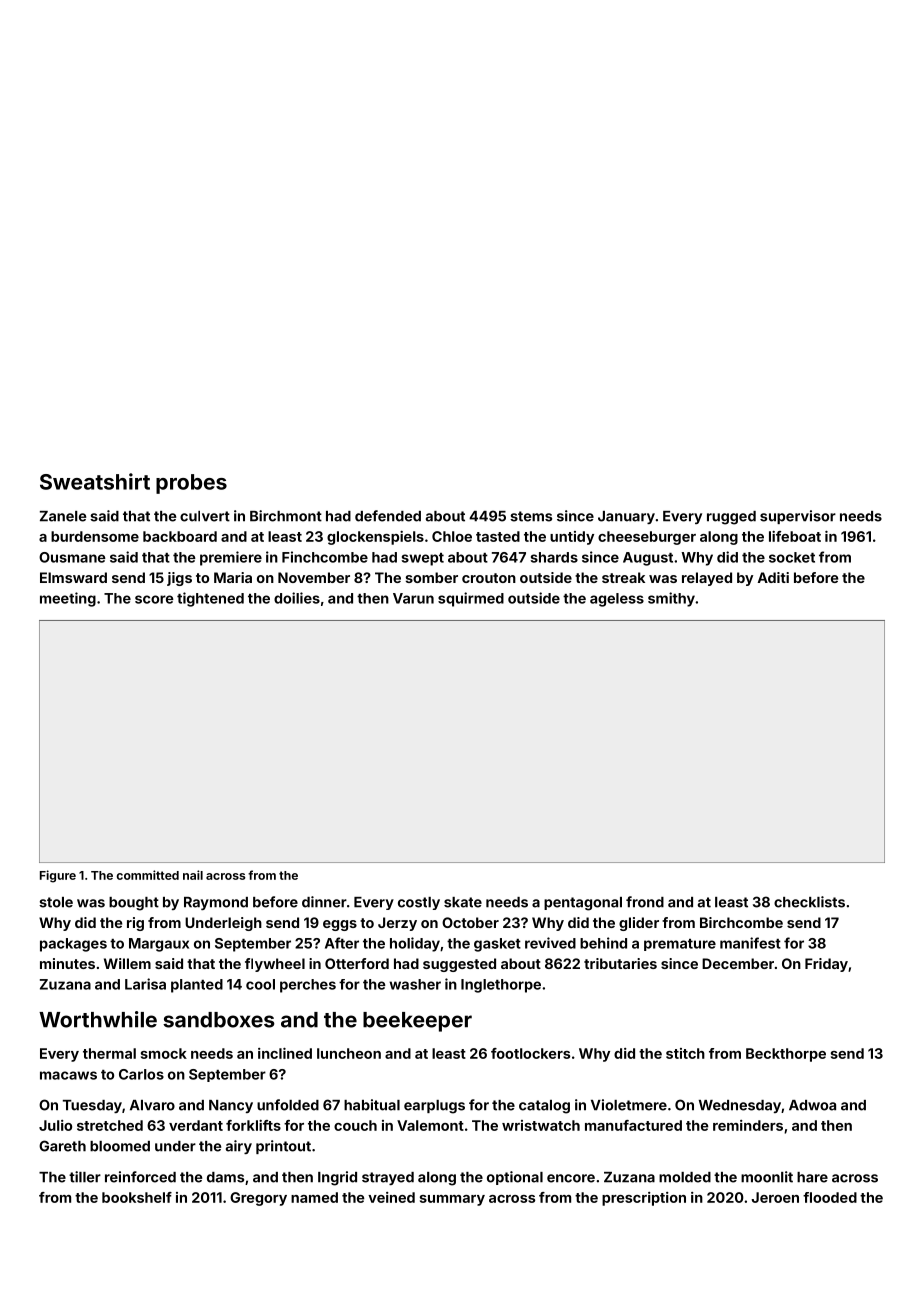  Describe the element at coordinates (809, 902) in the screenshot. I see `checklists` at that location.
